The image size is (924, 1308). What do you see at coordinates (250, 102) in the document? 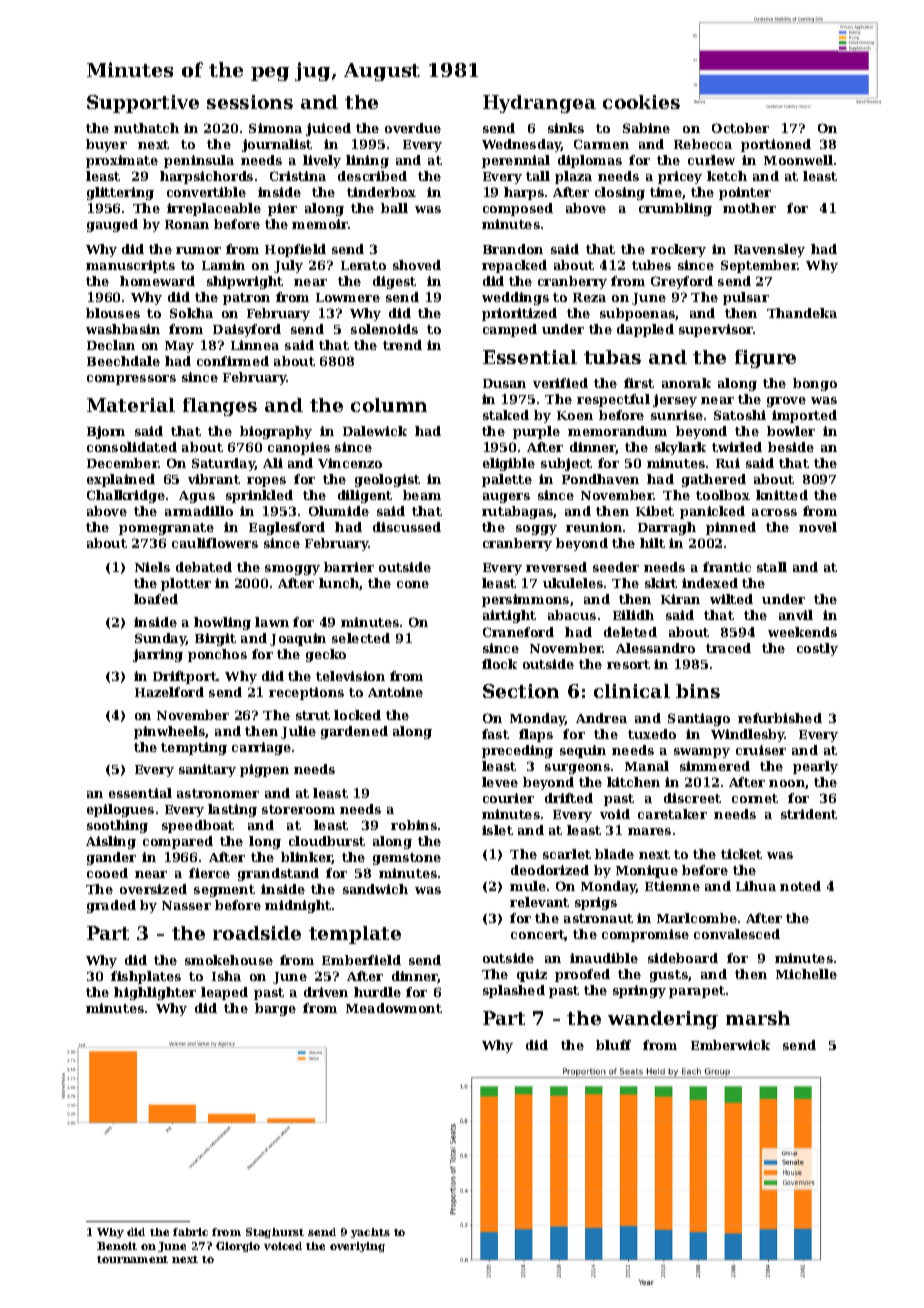
I see `sessions` at bounding box center [250, 102].
